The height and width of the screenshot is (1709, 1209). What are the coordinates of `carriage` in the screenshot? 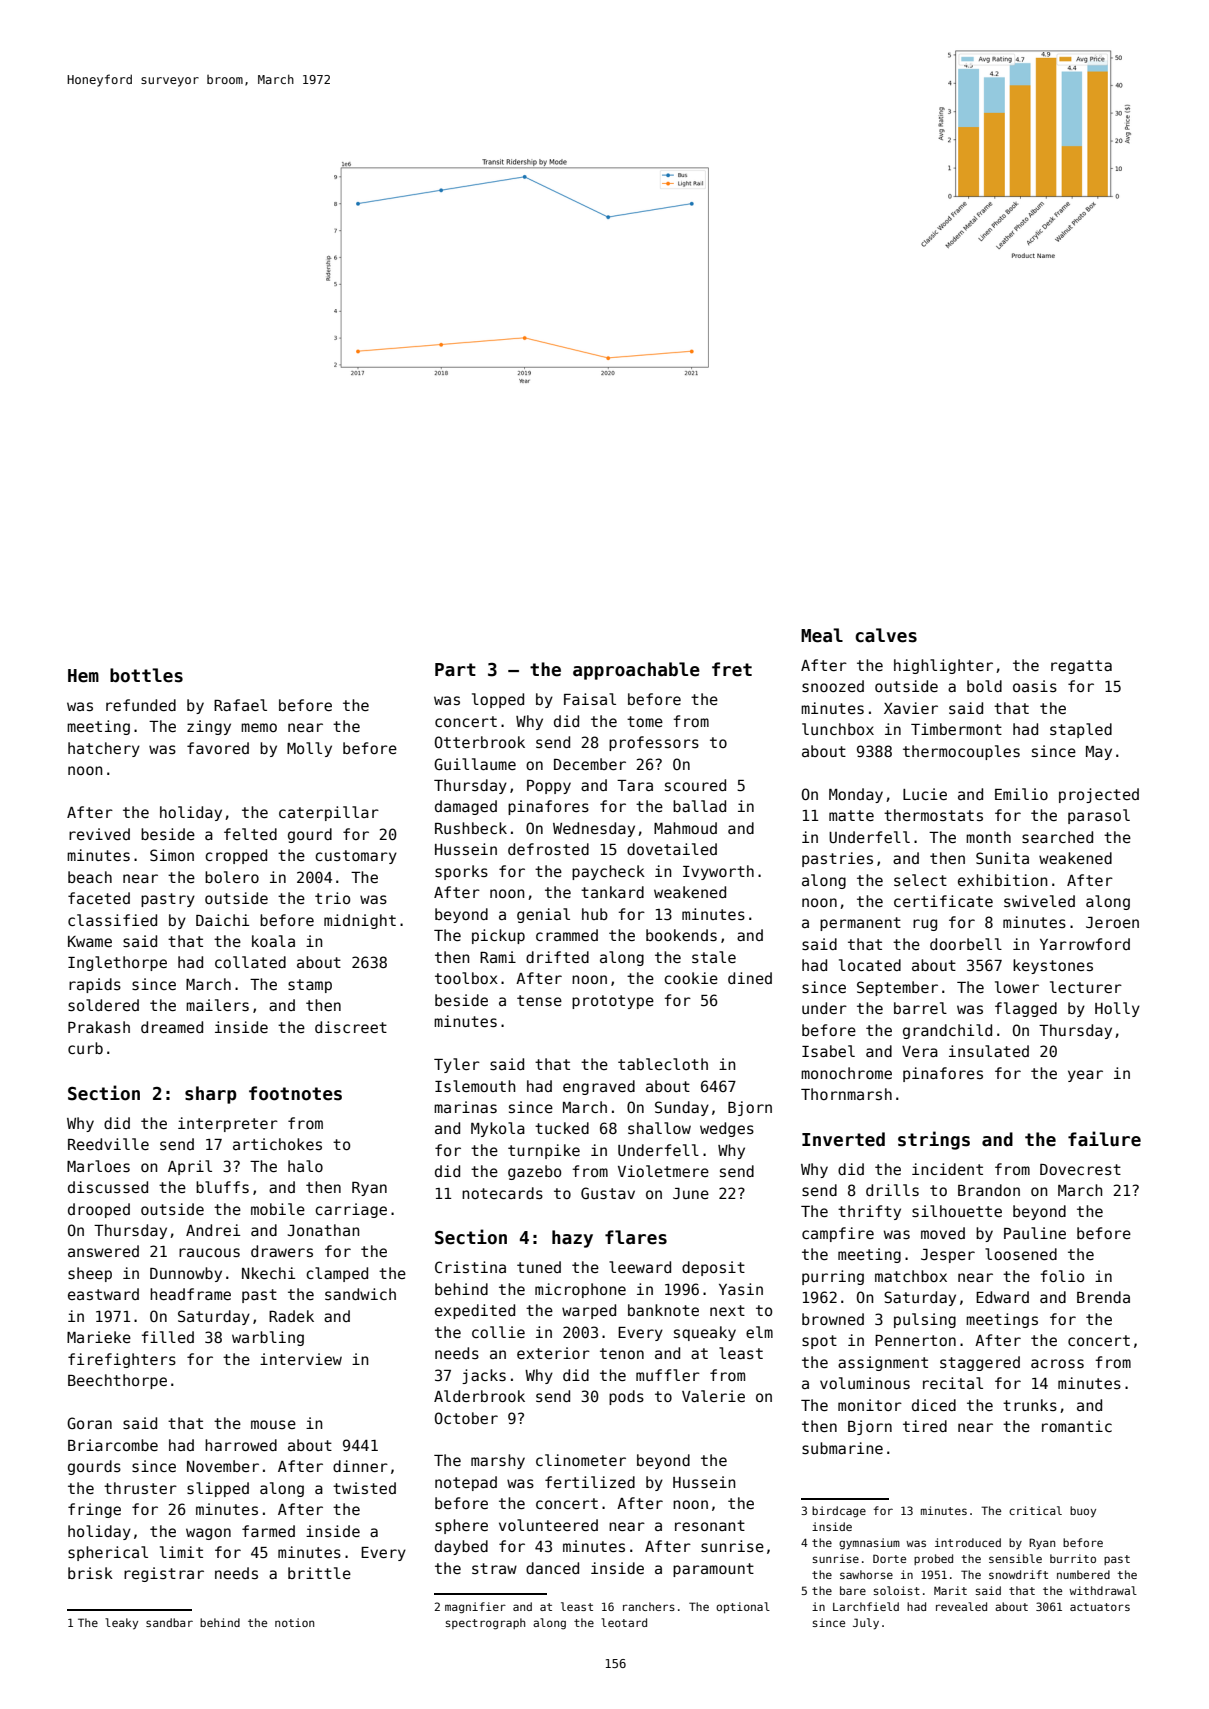 It's located at (351, 1210).
